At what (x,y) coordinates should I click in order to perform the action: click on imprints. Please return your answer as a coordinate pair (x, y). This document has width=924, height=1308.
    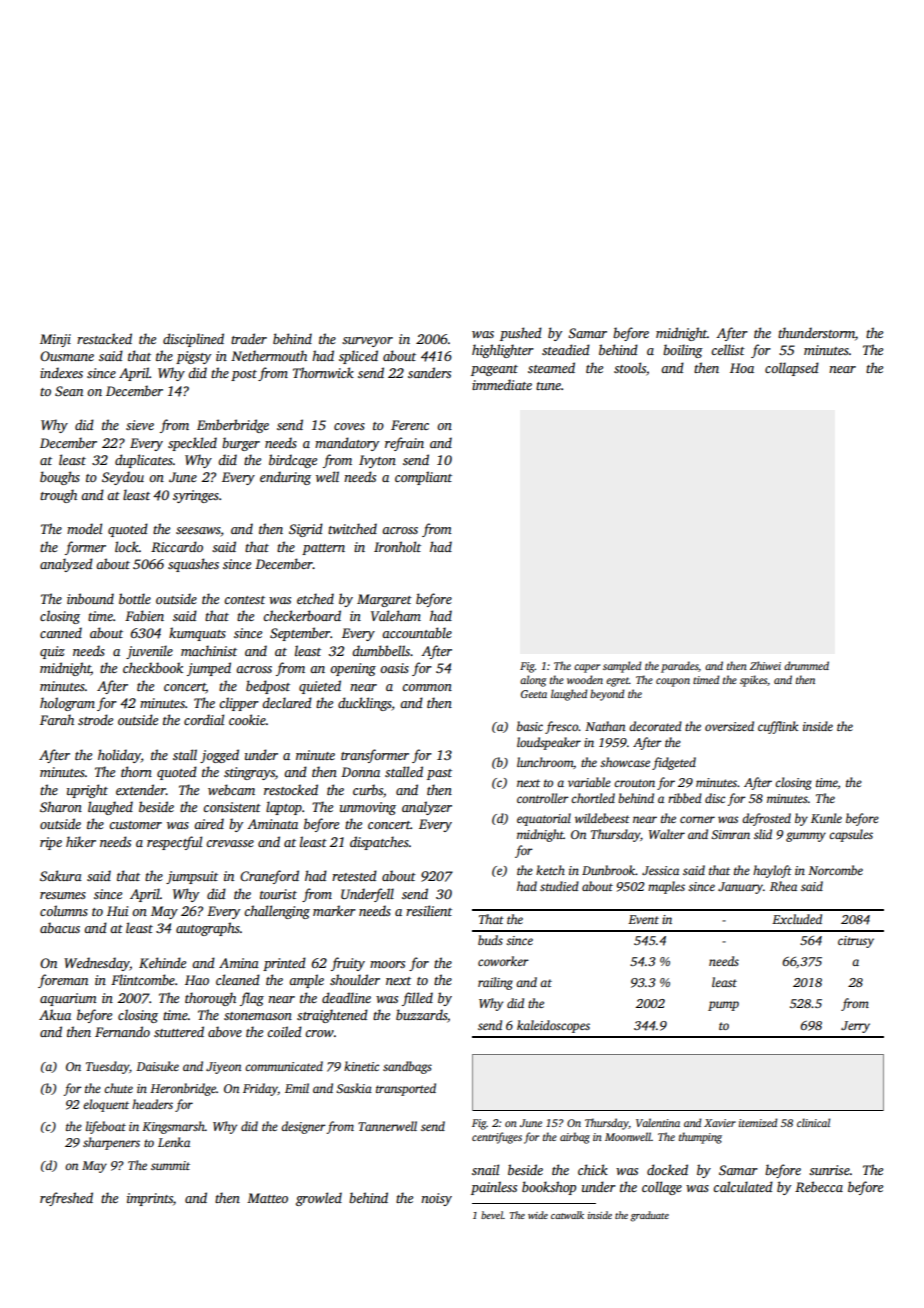
    Looking at the image, I should click on (150, 1199).
